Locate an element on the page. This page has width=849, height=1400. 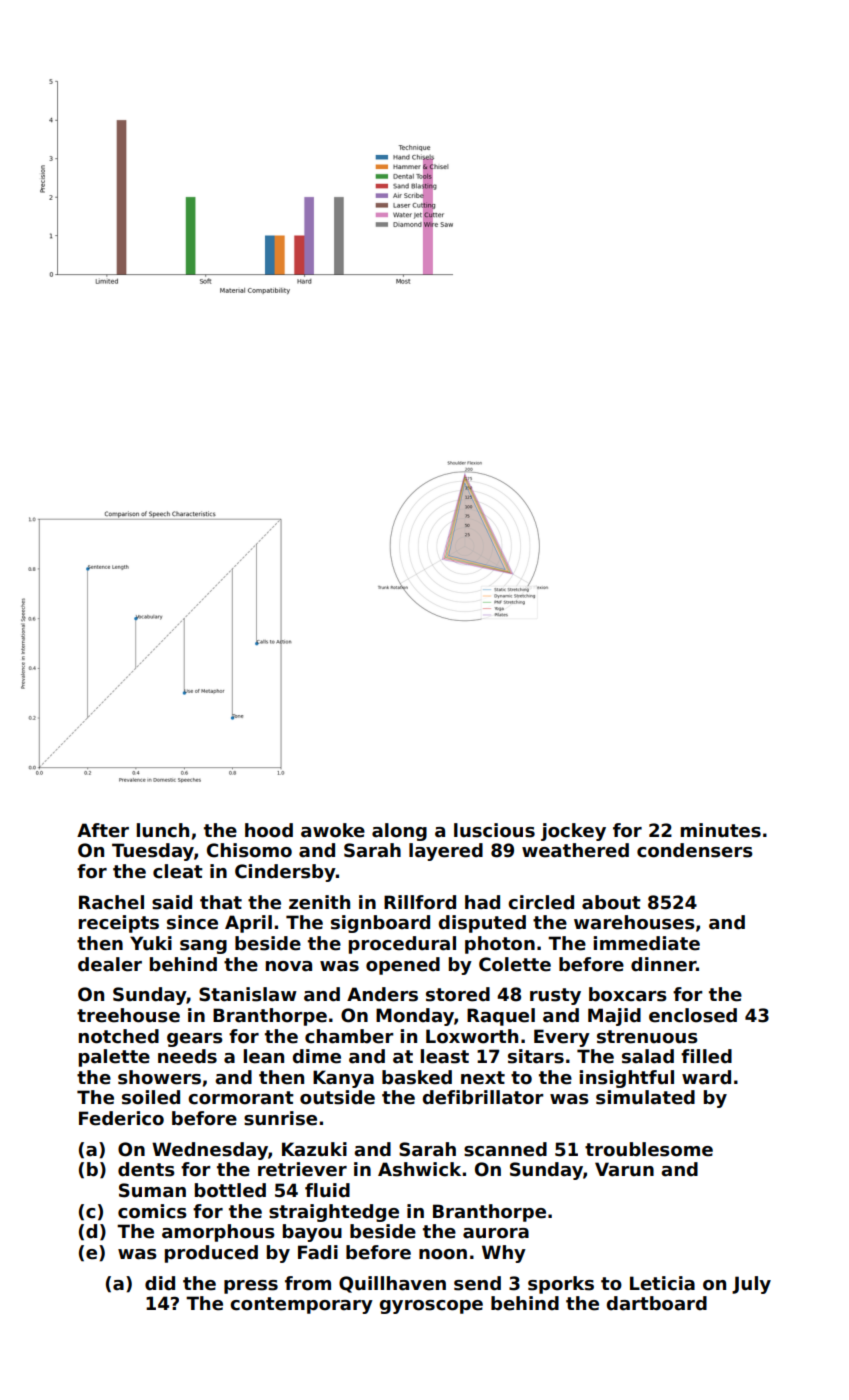
awoke is located at coordinates (333, 830).
